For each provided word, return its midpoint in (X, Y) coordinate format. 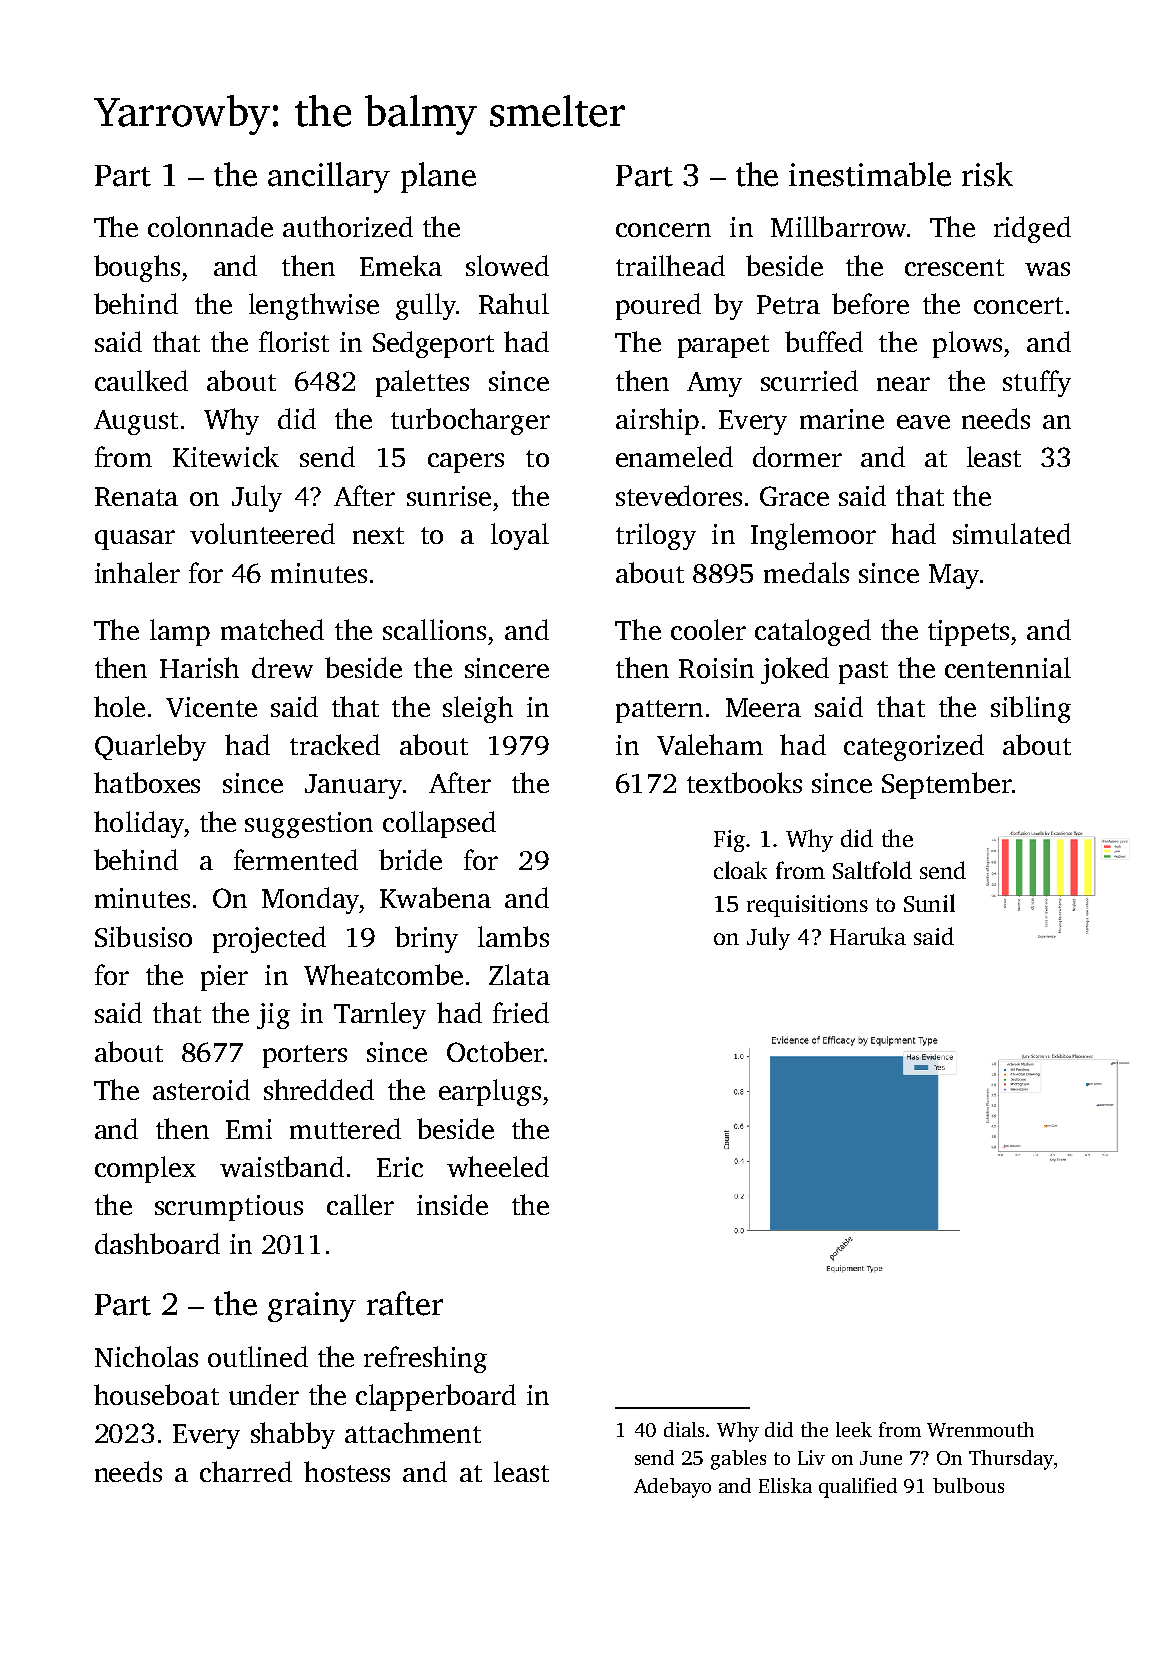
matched (272, 629)
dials (684, 1429)
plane (438, 177)
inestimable (870, 174)
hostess (347, 1471)
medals (806, 572)
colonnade (210, 226)
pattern (659, 711)
